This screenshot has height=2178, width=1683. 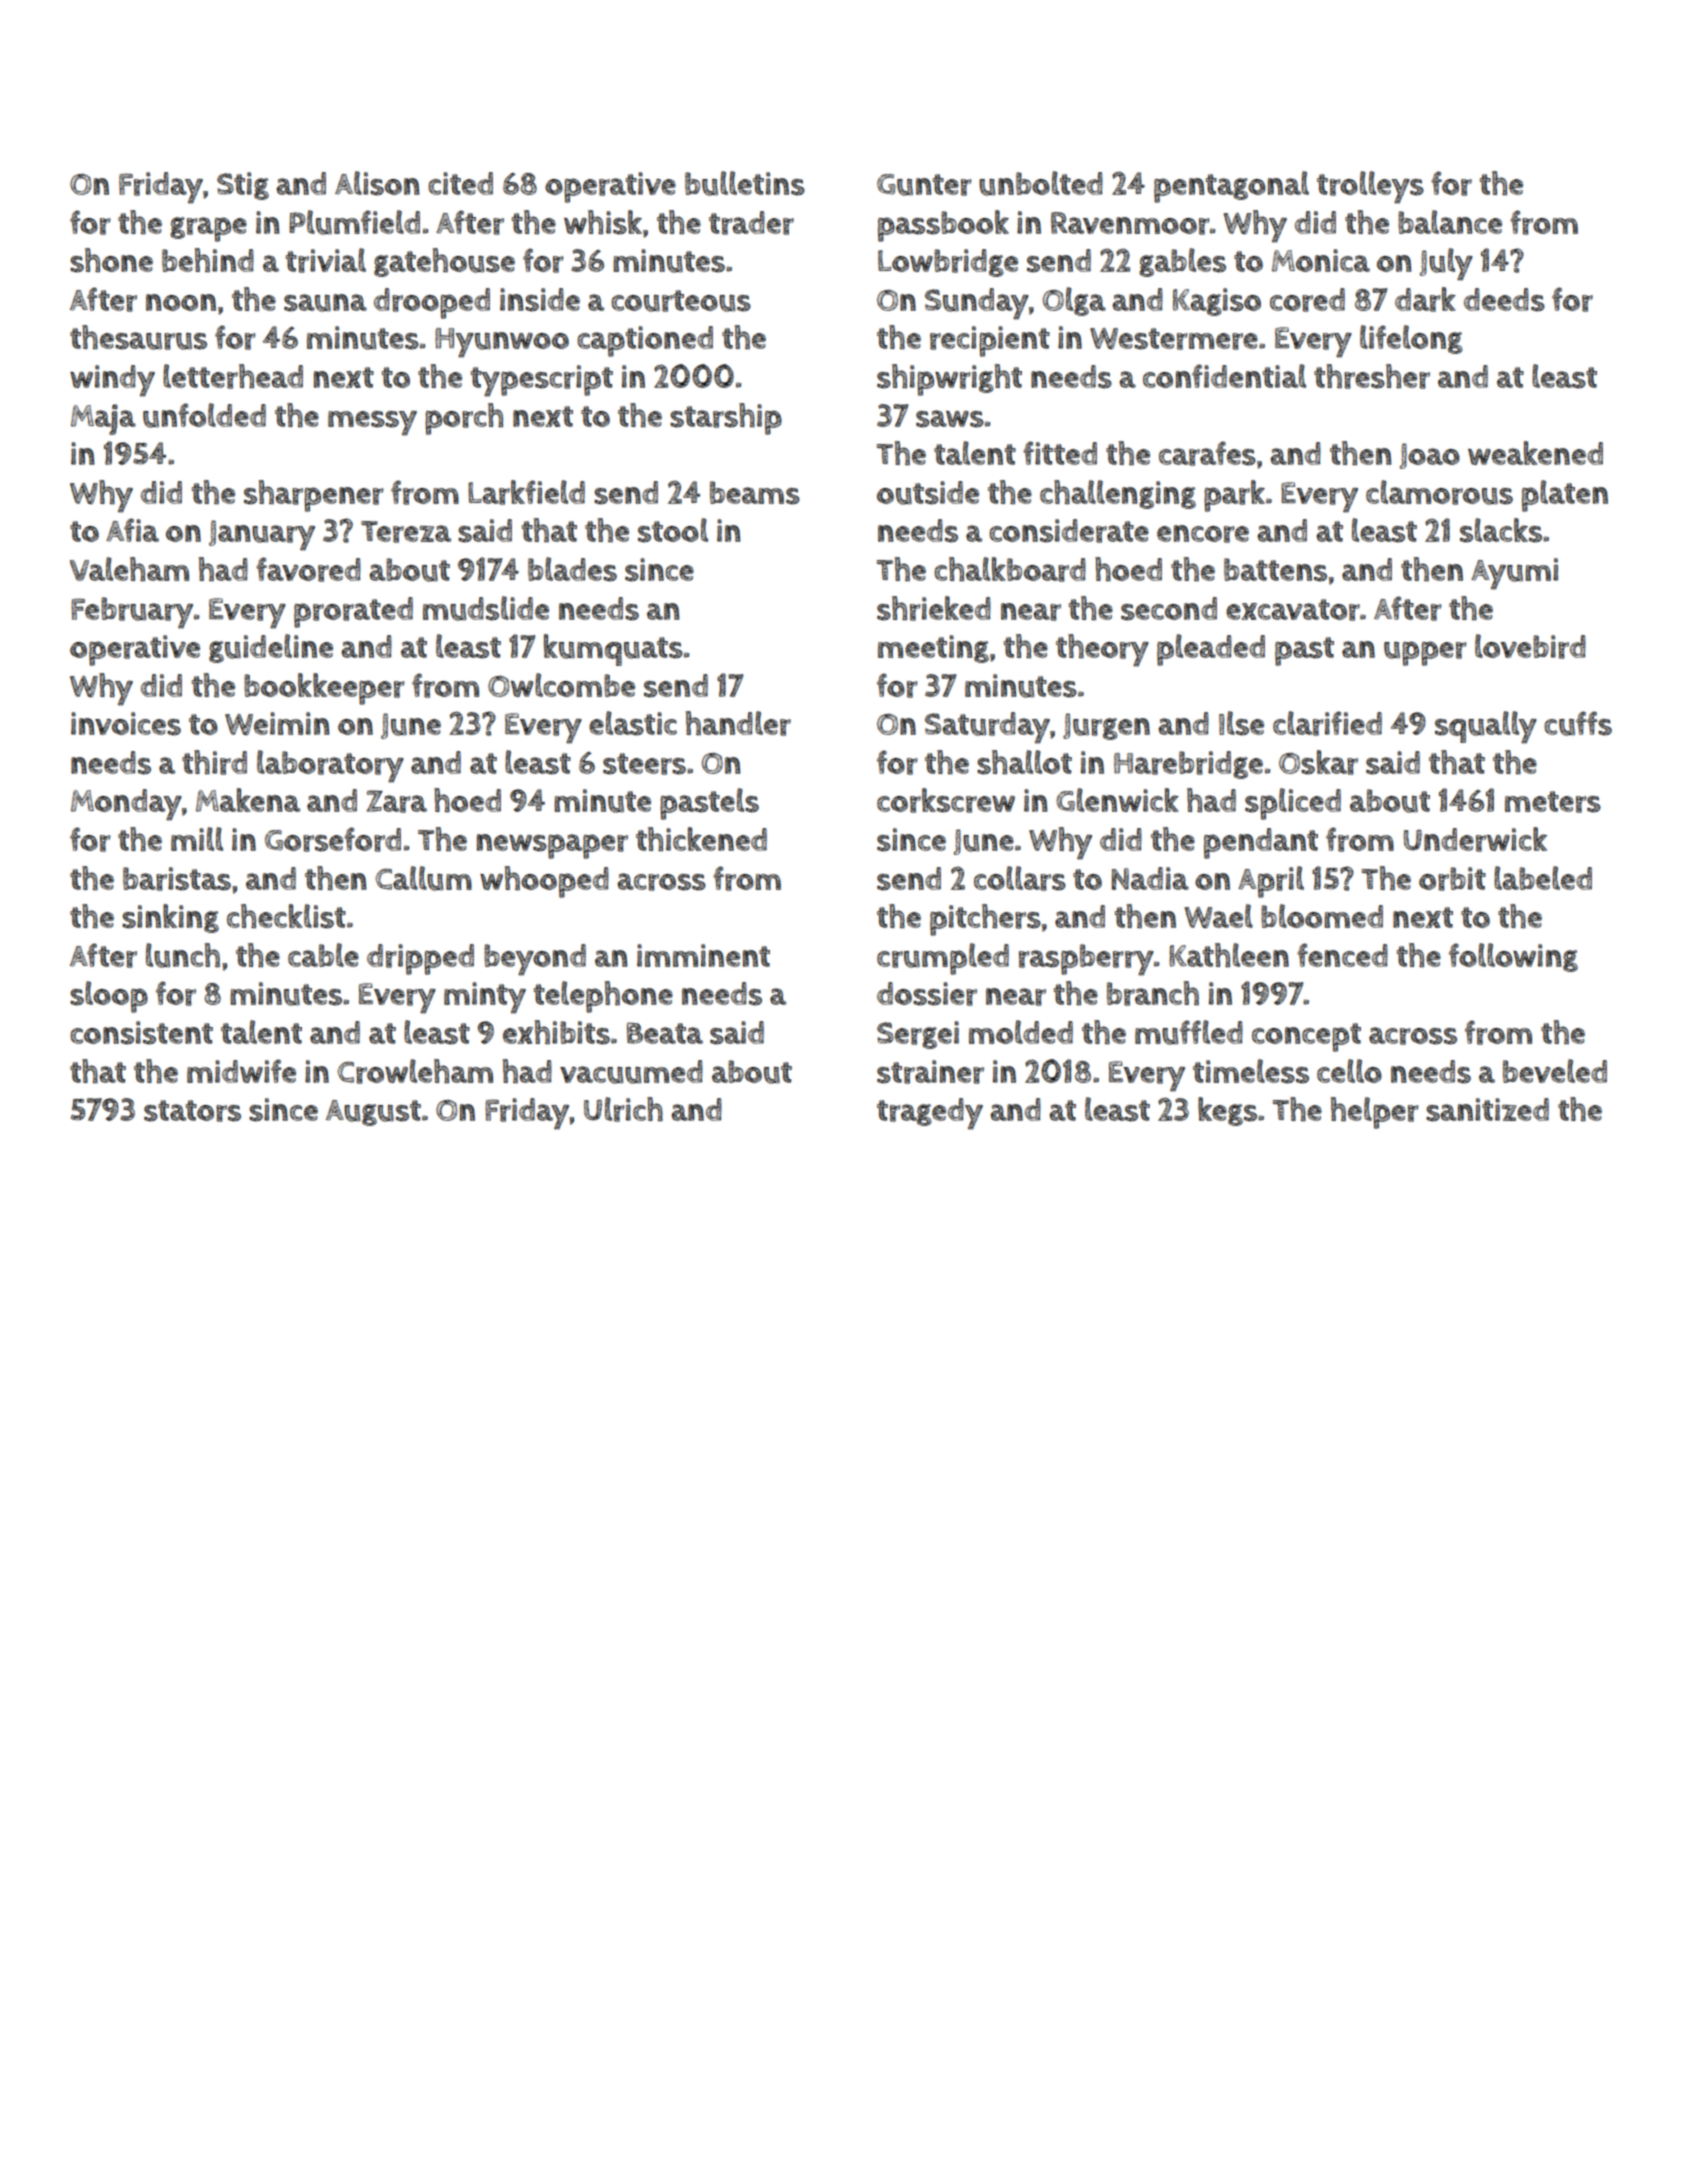 I want to click on Gunter, so click(x=924, y=185).
